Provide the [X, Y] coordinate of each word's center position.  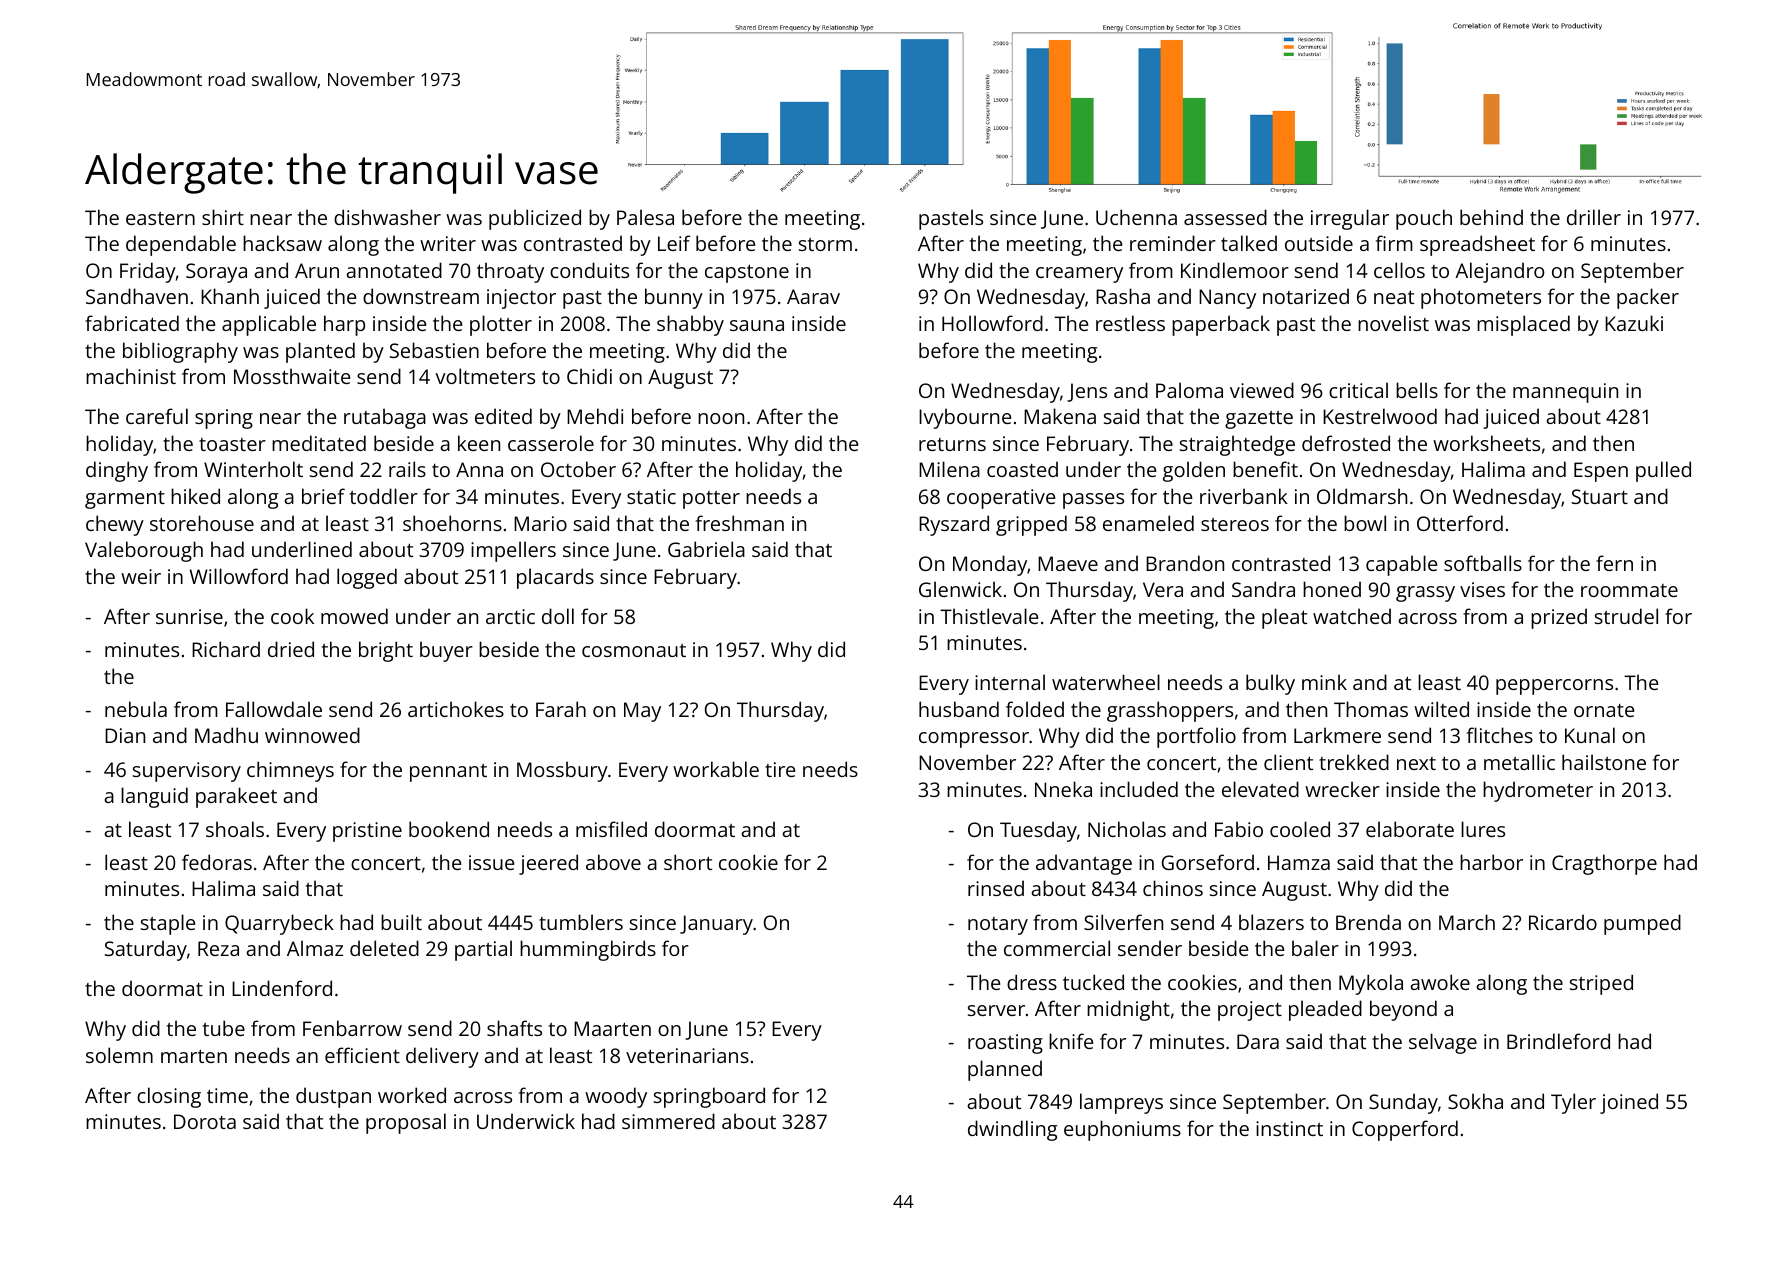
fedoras [217, 862]
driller [1594, 217]
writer [448, 243]
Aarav [813, 296]
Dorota [205, 1121]
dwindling [1012, 1130]
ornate [1604, 710]
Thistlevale [989, 616]
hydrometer [1538, 791]
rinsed [996, 888]
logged [367, 578]
